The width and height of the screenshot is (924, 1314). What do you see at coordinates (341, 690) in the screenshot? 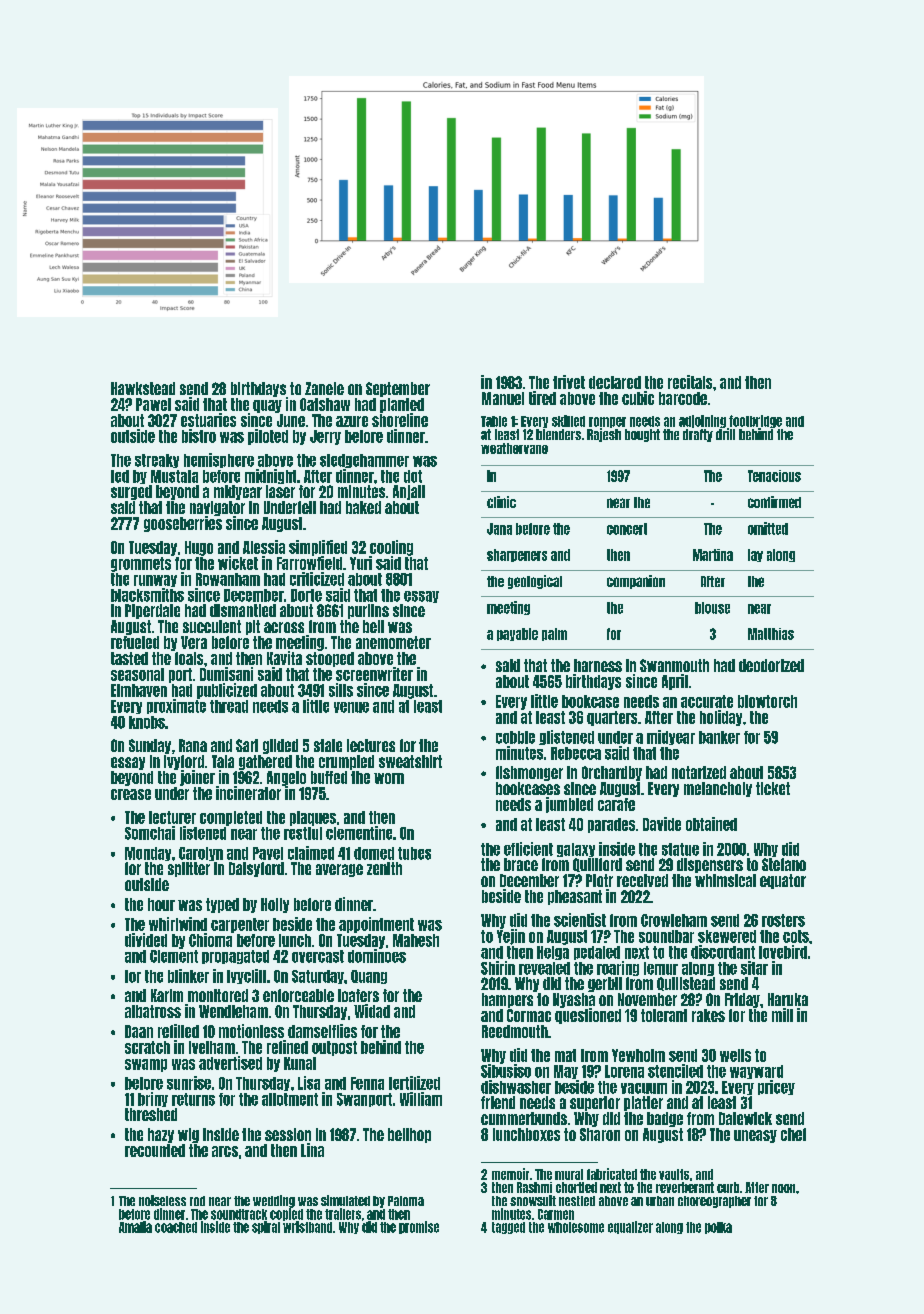
I see `sills` at bounding box center [341, 690].
